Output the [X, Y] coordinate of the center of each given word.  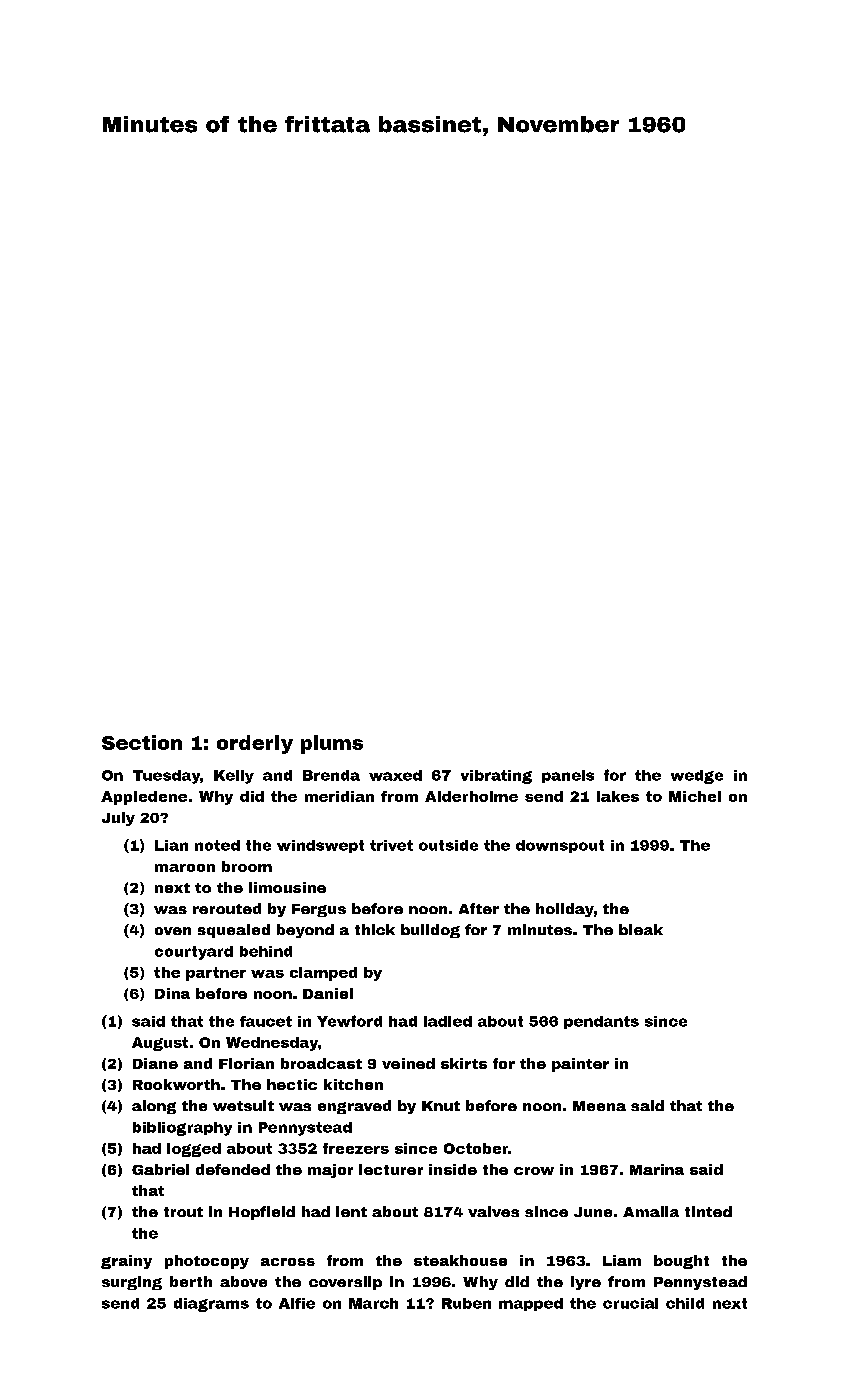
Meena [599, 1106]
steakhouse [460, 1260]
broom [247, 866]
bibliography [182, 1129]
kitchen [353, 1084]
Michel [695, 796]
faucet [266, 1021]
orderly [255, 744]
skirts [464, 1063]
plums [332, 744]
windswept [320, 846]
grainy [126, 1262]
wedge [697, 777]
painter [580, 1065]
